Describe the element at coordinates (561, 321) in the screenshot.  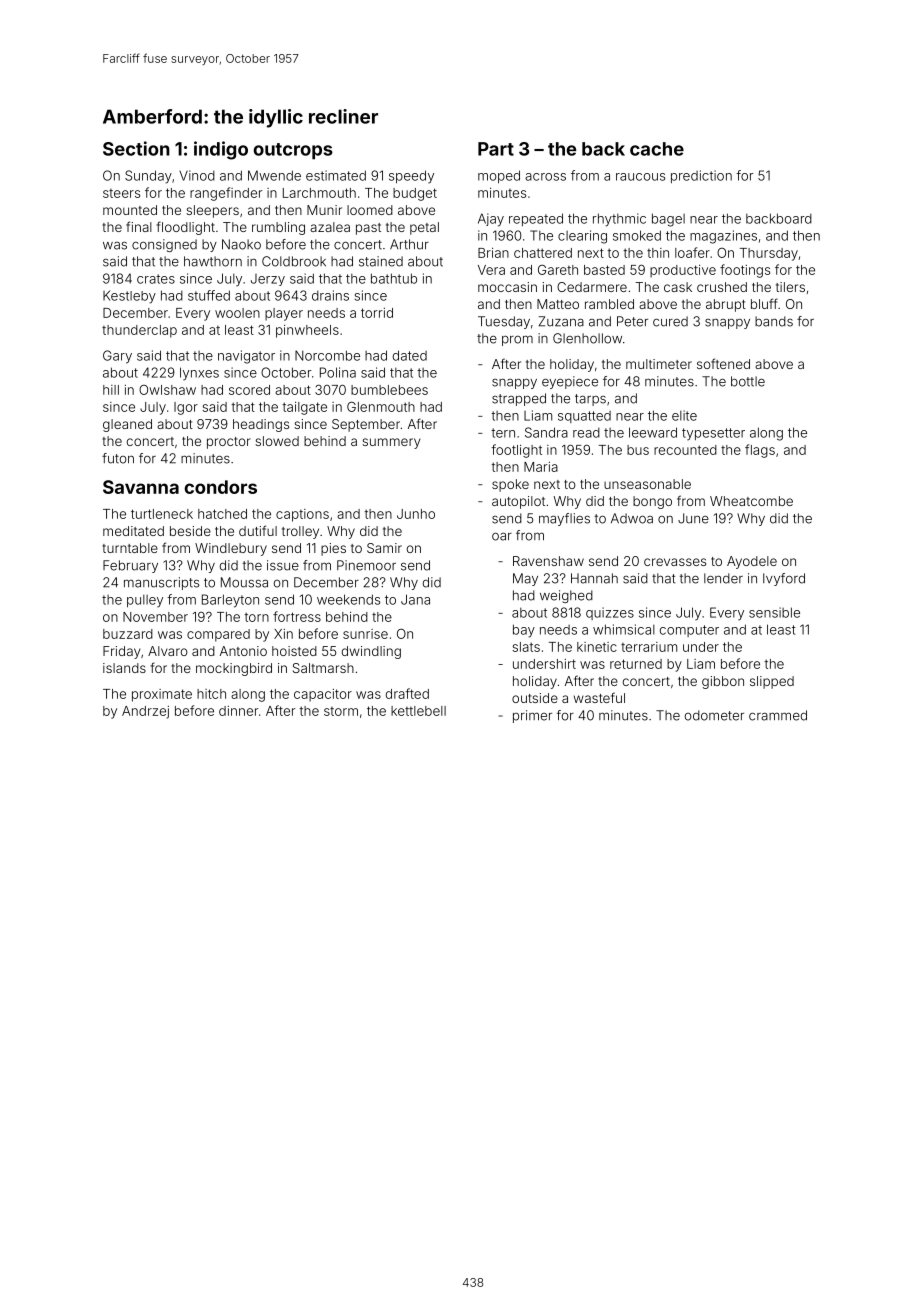
I see `Zuzana` at that location.
